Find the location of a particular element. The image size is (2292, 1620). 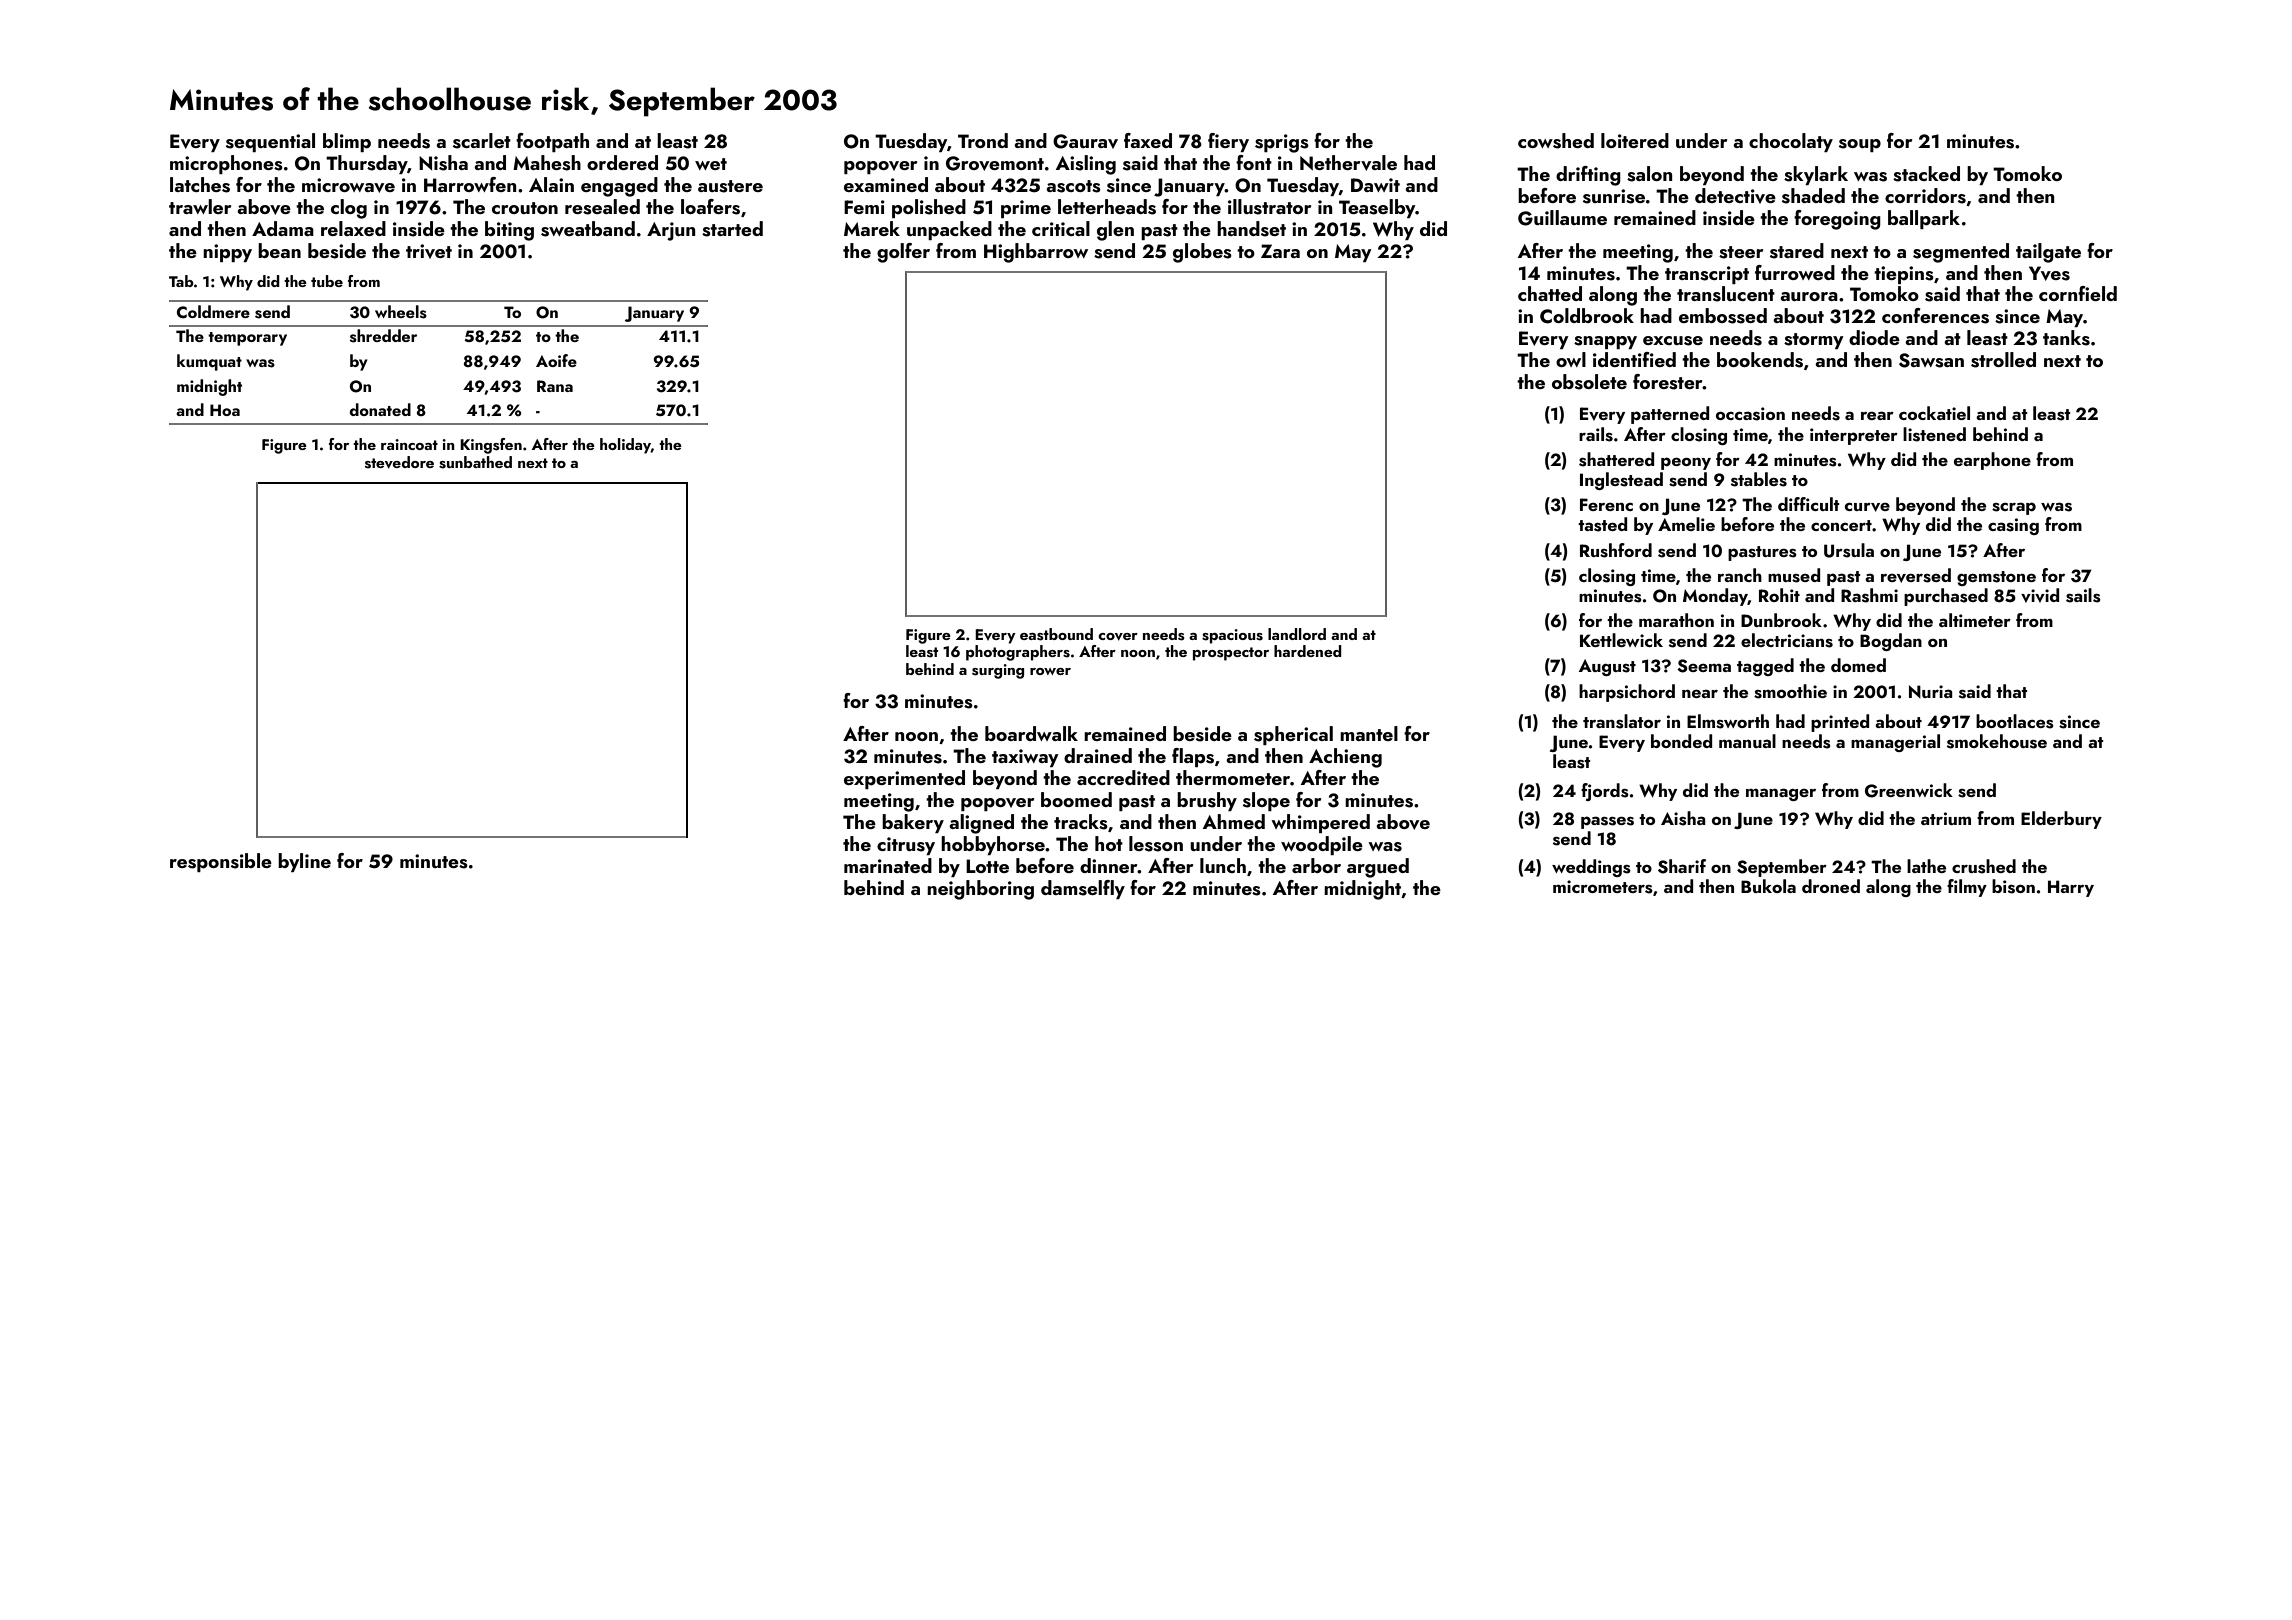

scarlet is located at coordinates (482, 141).
